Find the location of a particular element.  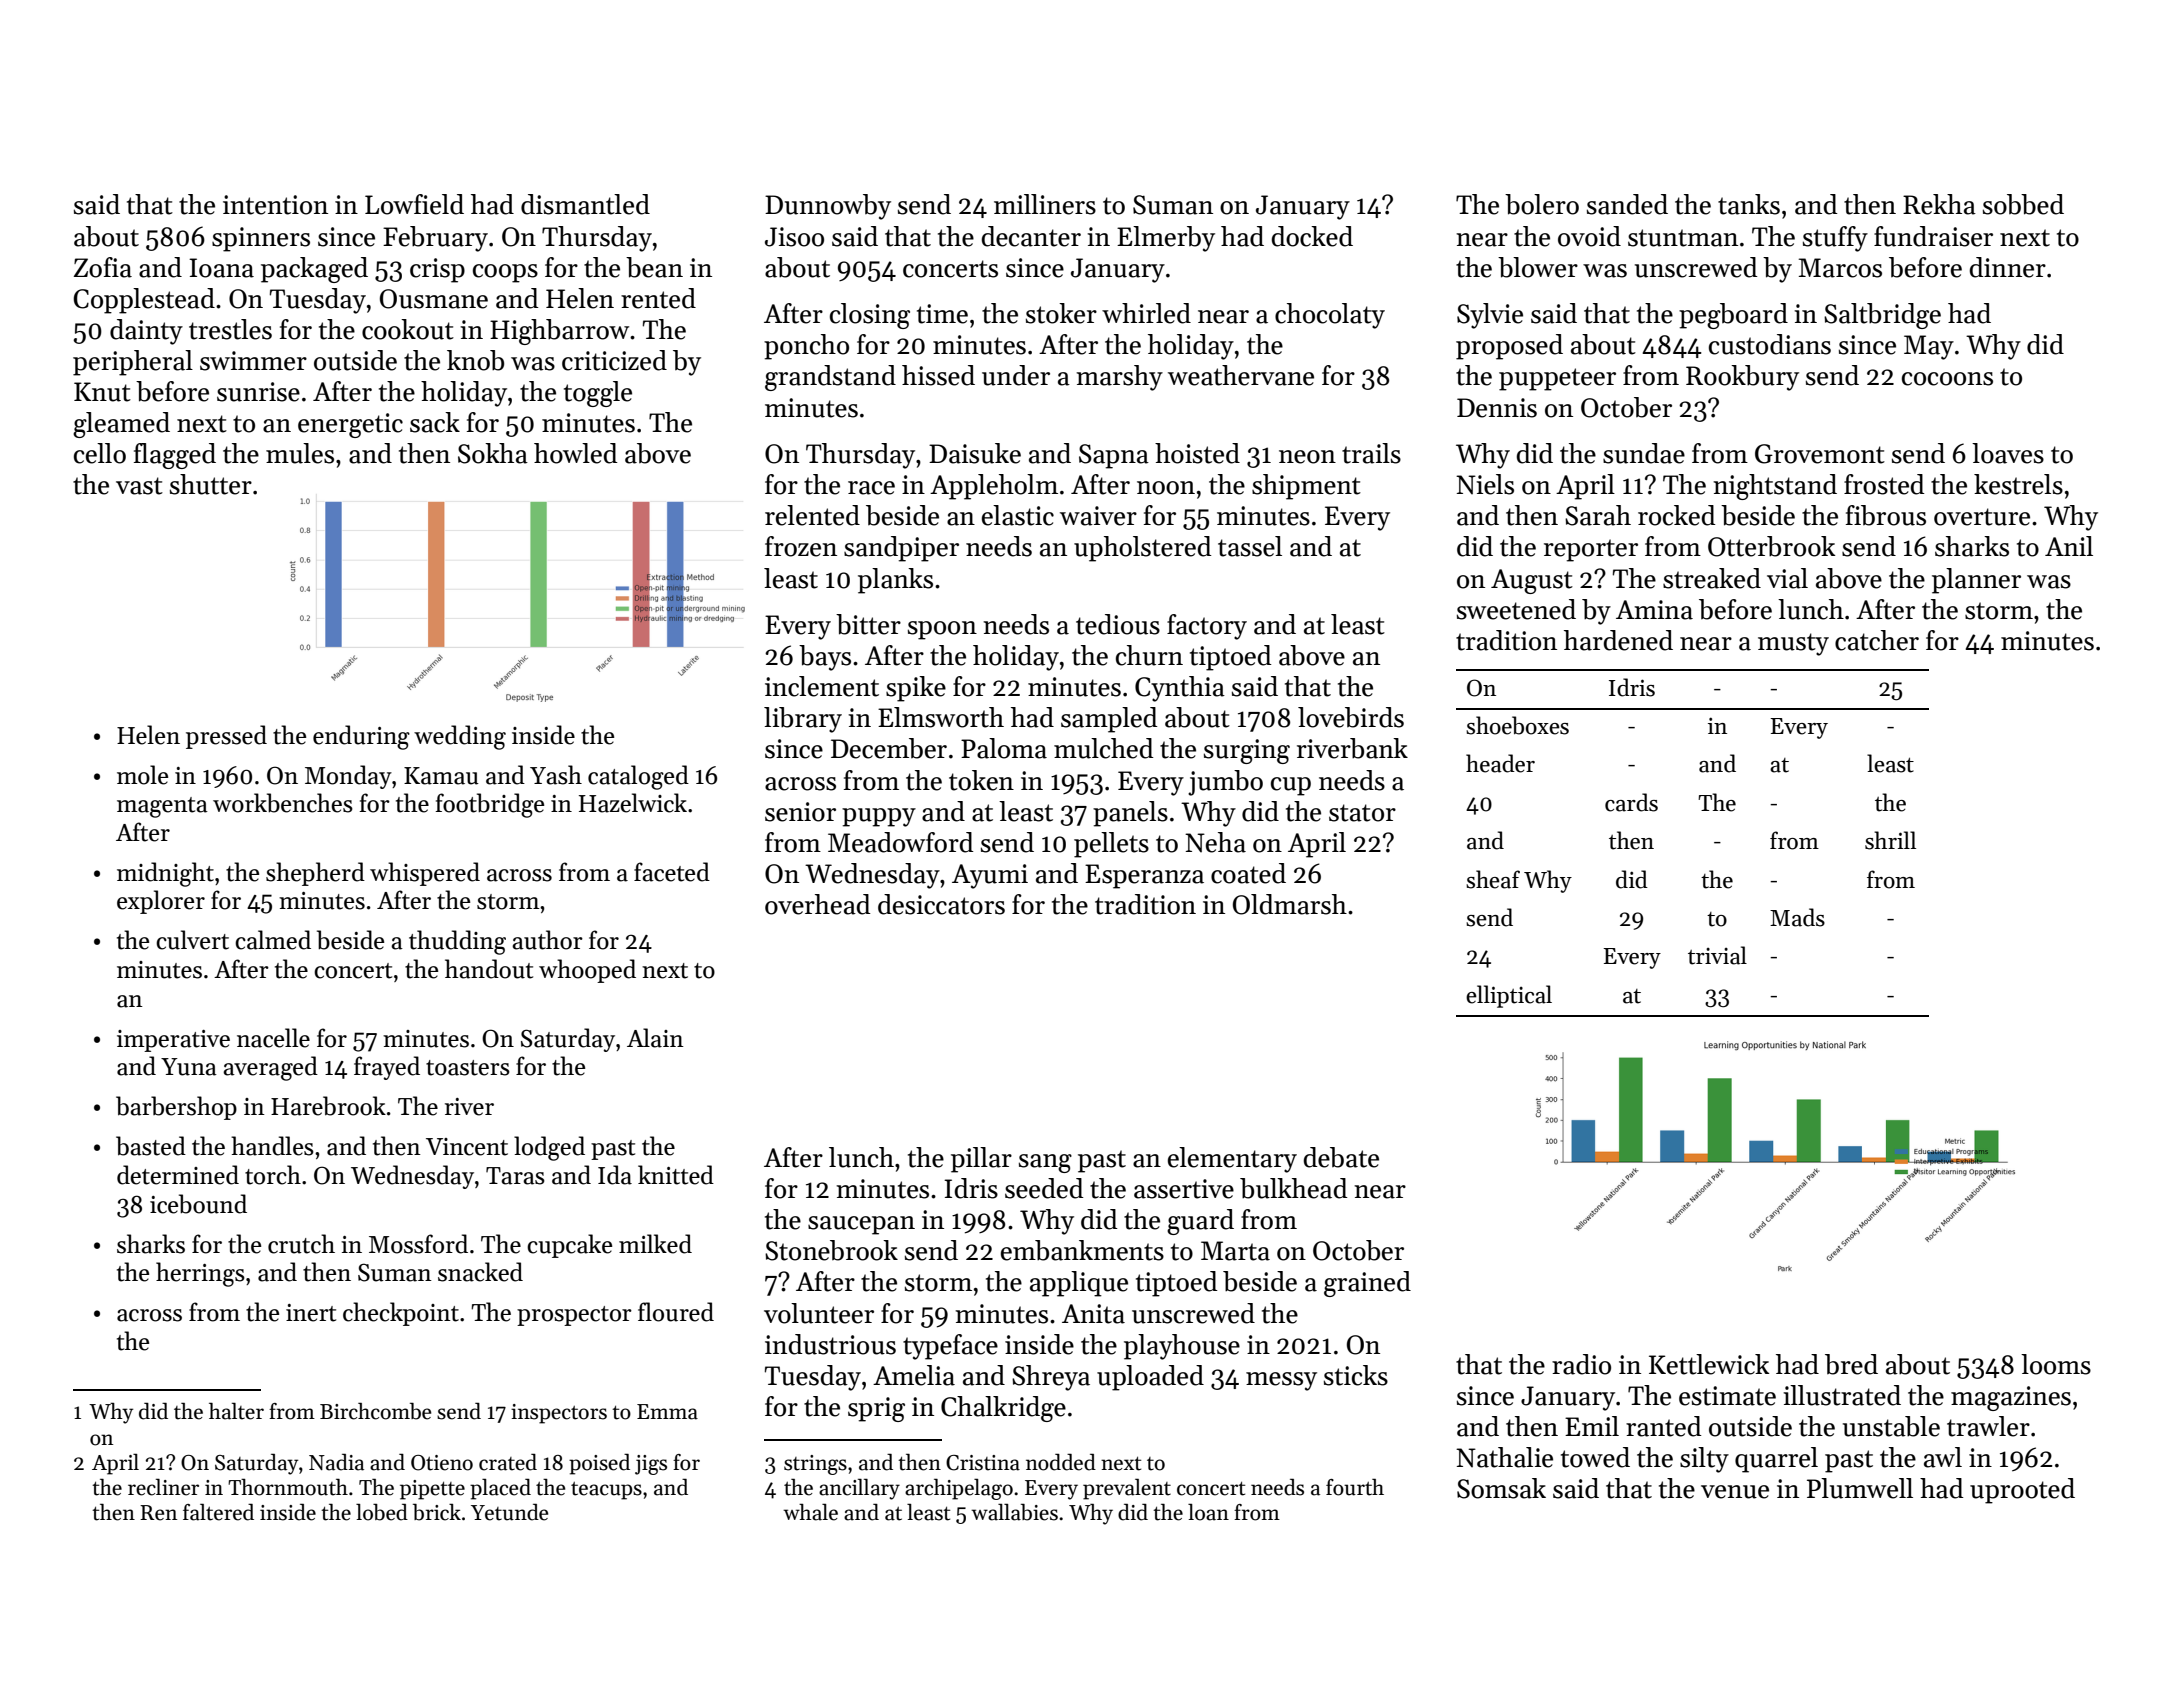

looms is located at coordinates (2056, 1364).
